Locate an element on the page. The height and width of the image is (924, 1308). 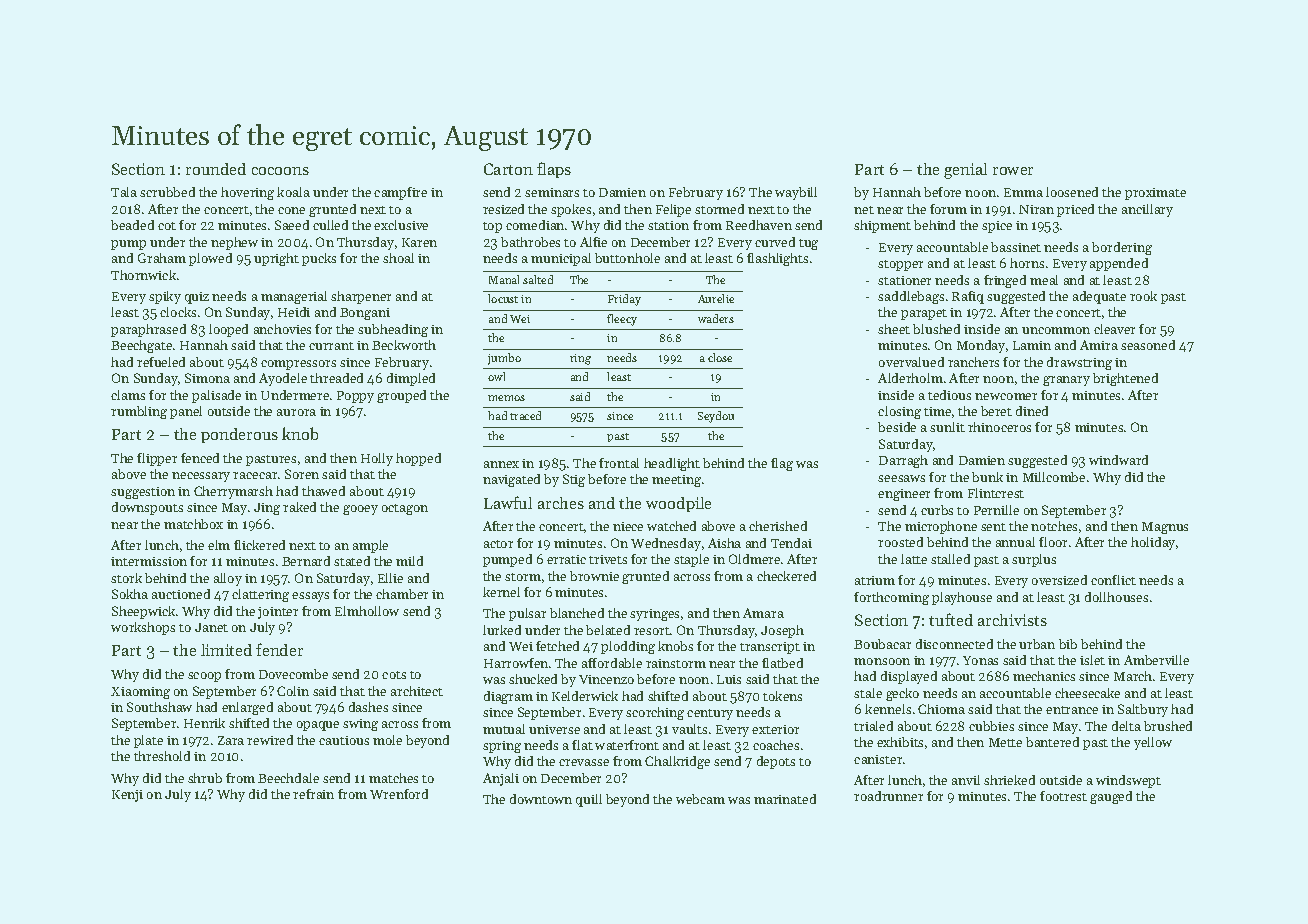
diagram is located at coordinates (508, 697).
